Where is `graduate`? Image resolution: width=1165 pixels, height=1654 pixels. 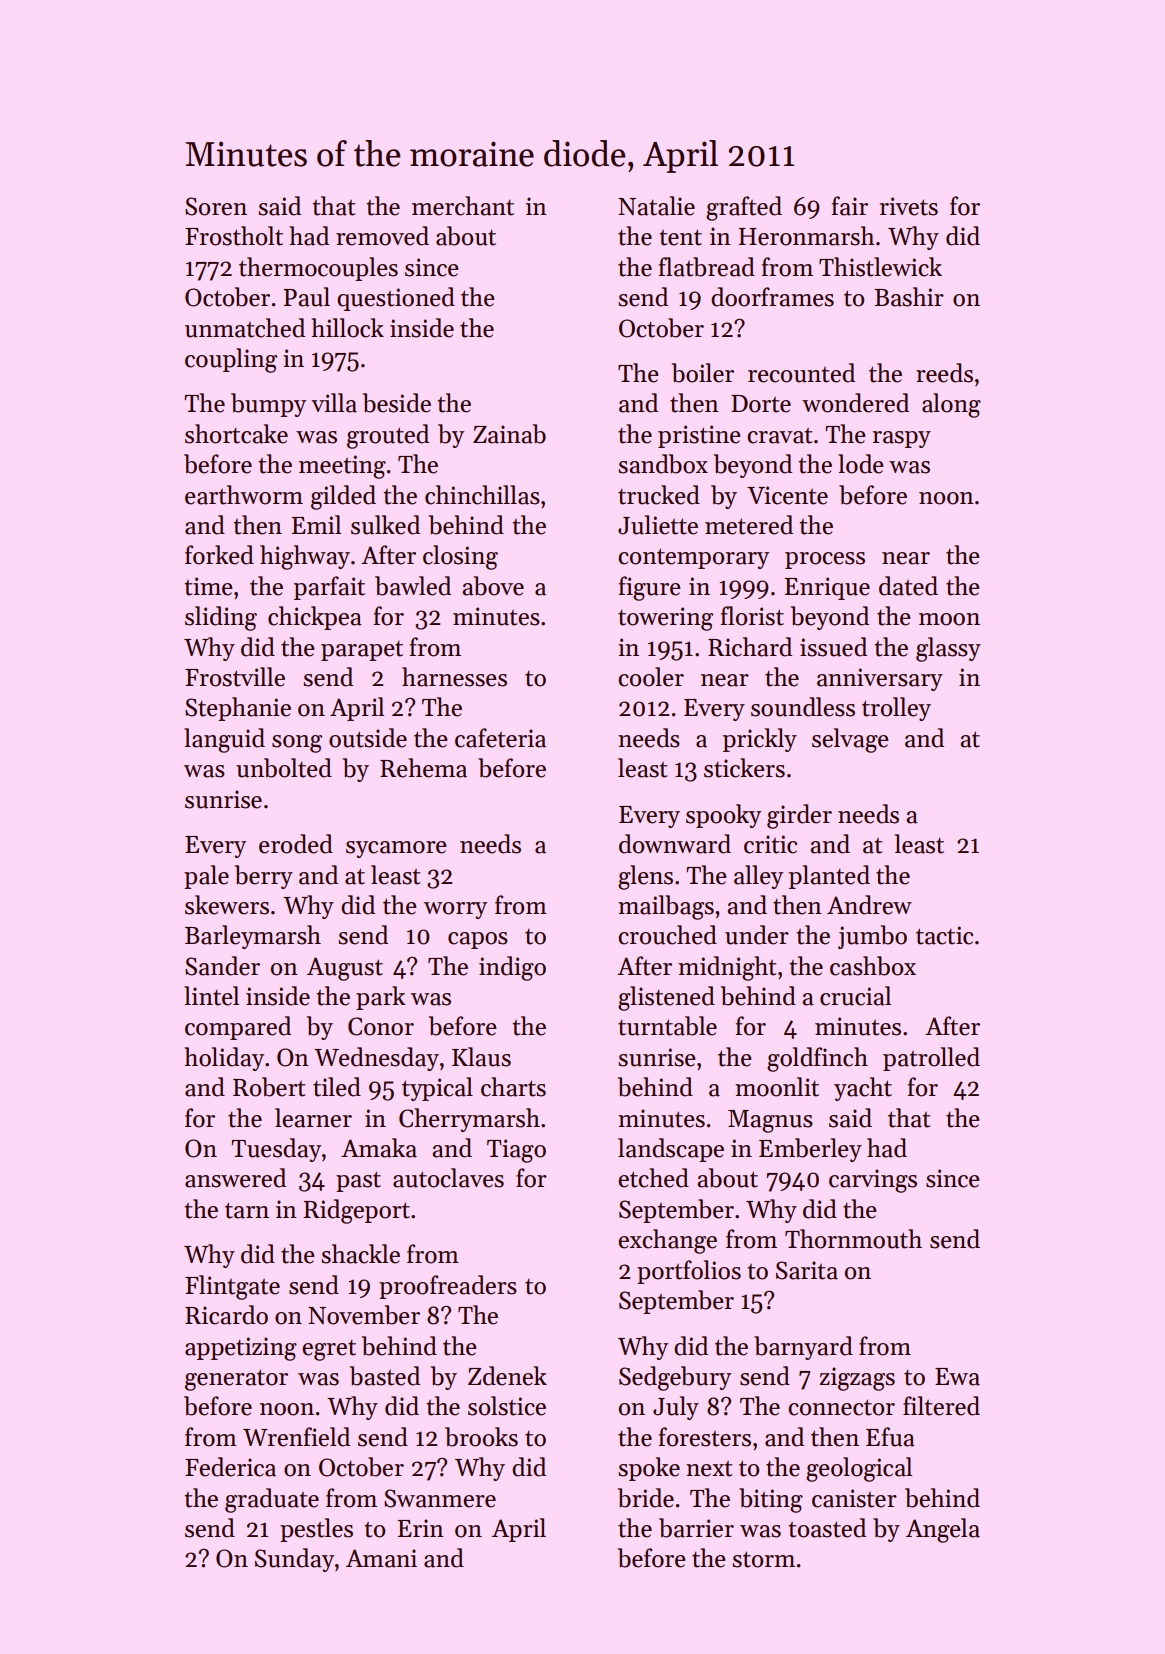
graduate is located at coordinates (272, 1500).
